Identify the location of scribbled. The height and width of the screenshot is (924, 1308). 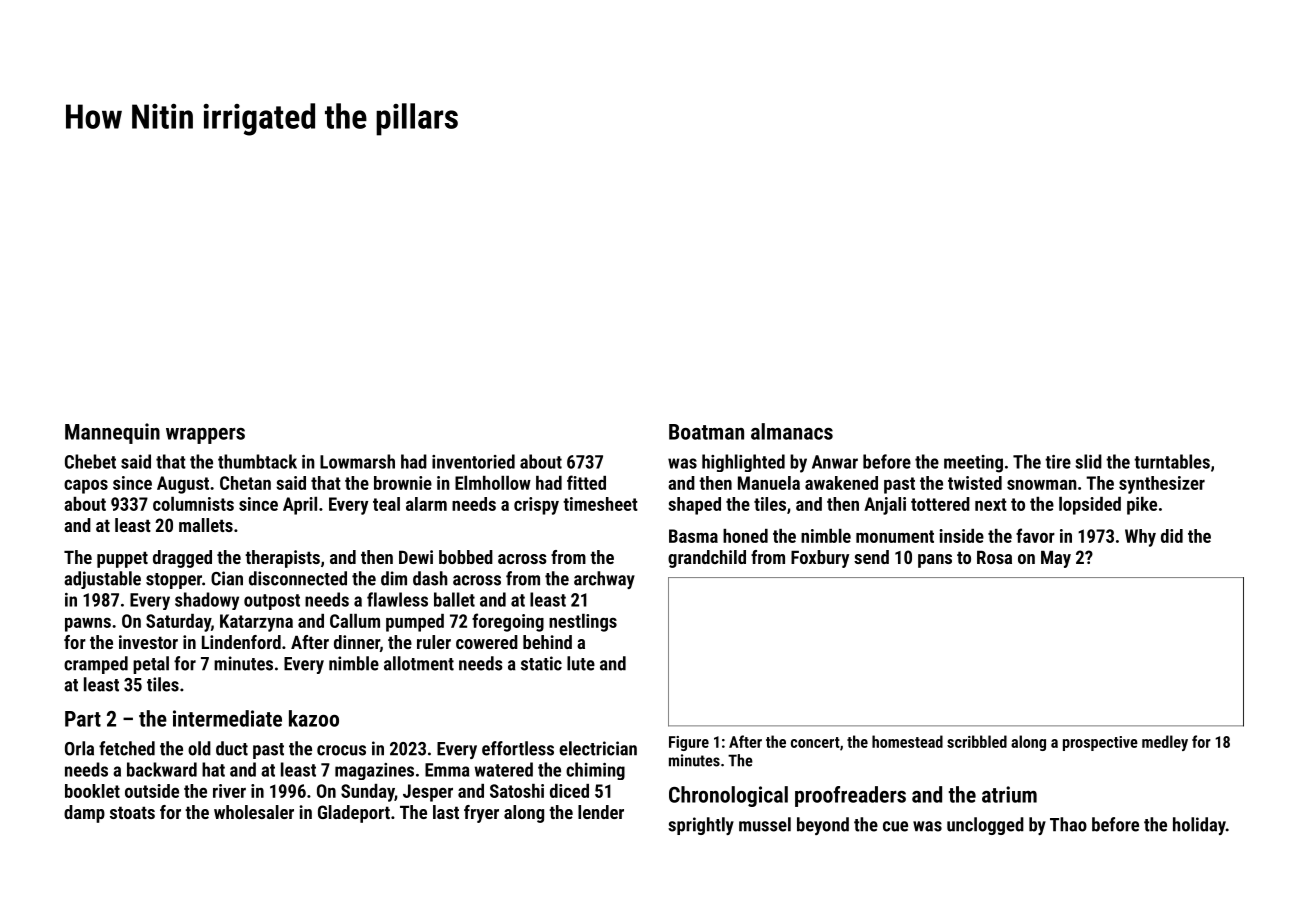
(977, 741).
